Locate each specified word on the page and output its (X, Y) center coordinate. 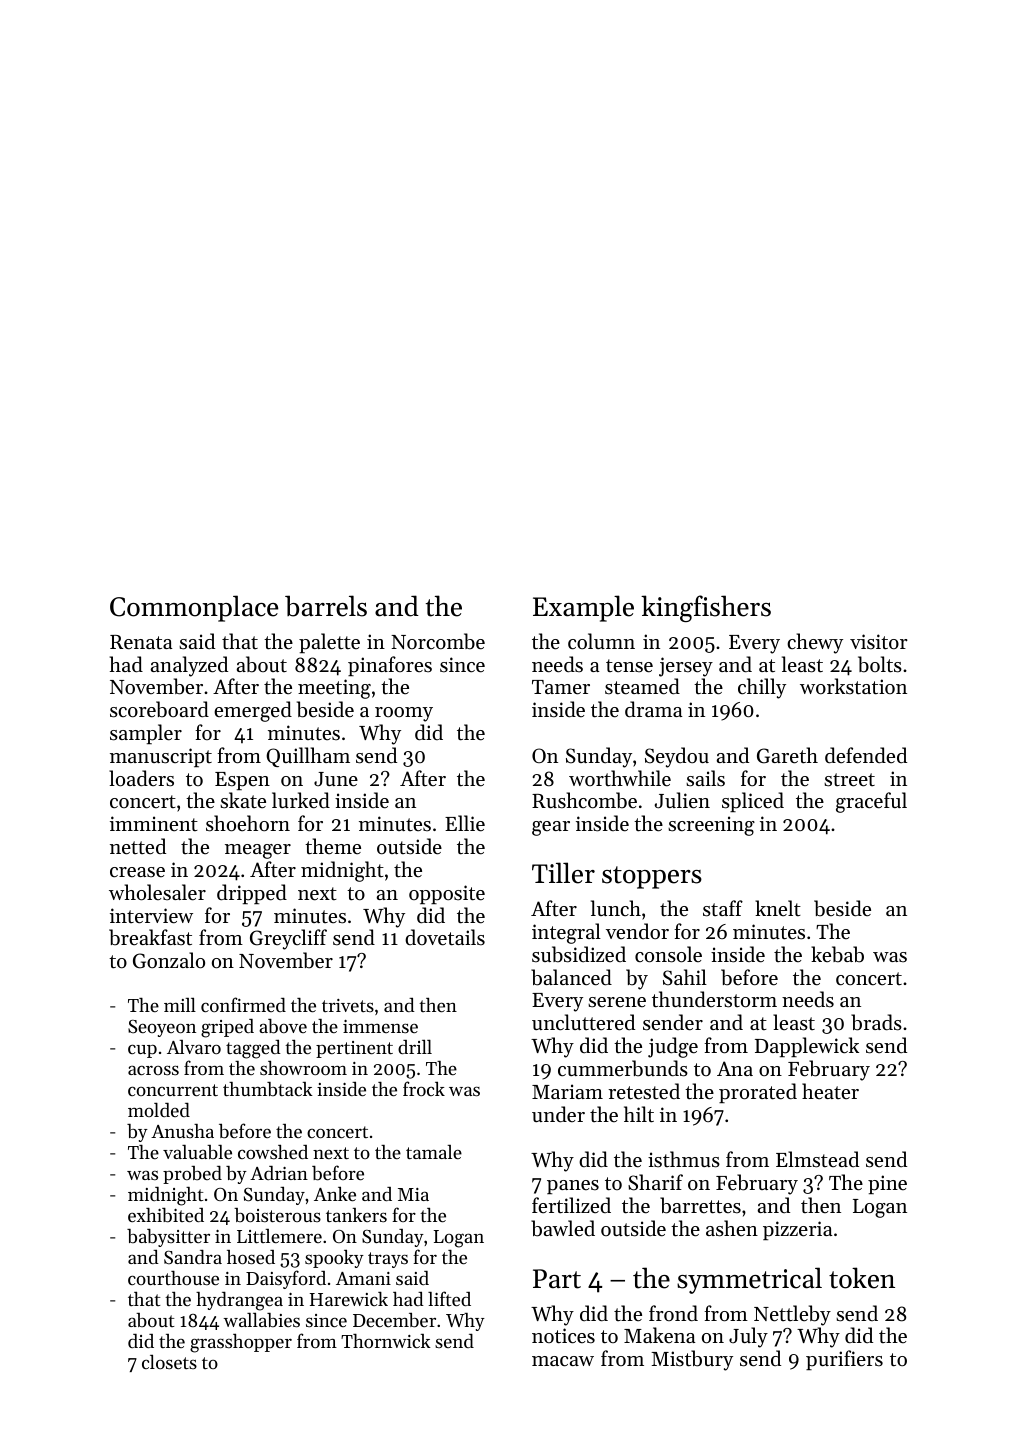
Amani (363, 1278)
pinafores (390, 666)
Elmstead (817, 1159)
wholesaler (157, 892)
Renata (141, 642)
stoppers (652, 877)
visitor (879, 642)
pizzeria (797, 1230)
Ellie (465, 823)
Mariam (567, 1091)
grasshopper (241, 1343)
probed (192, 1175)
